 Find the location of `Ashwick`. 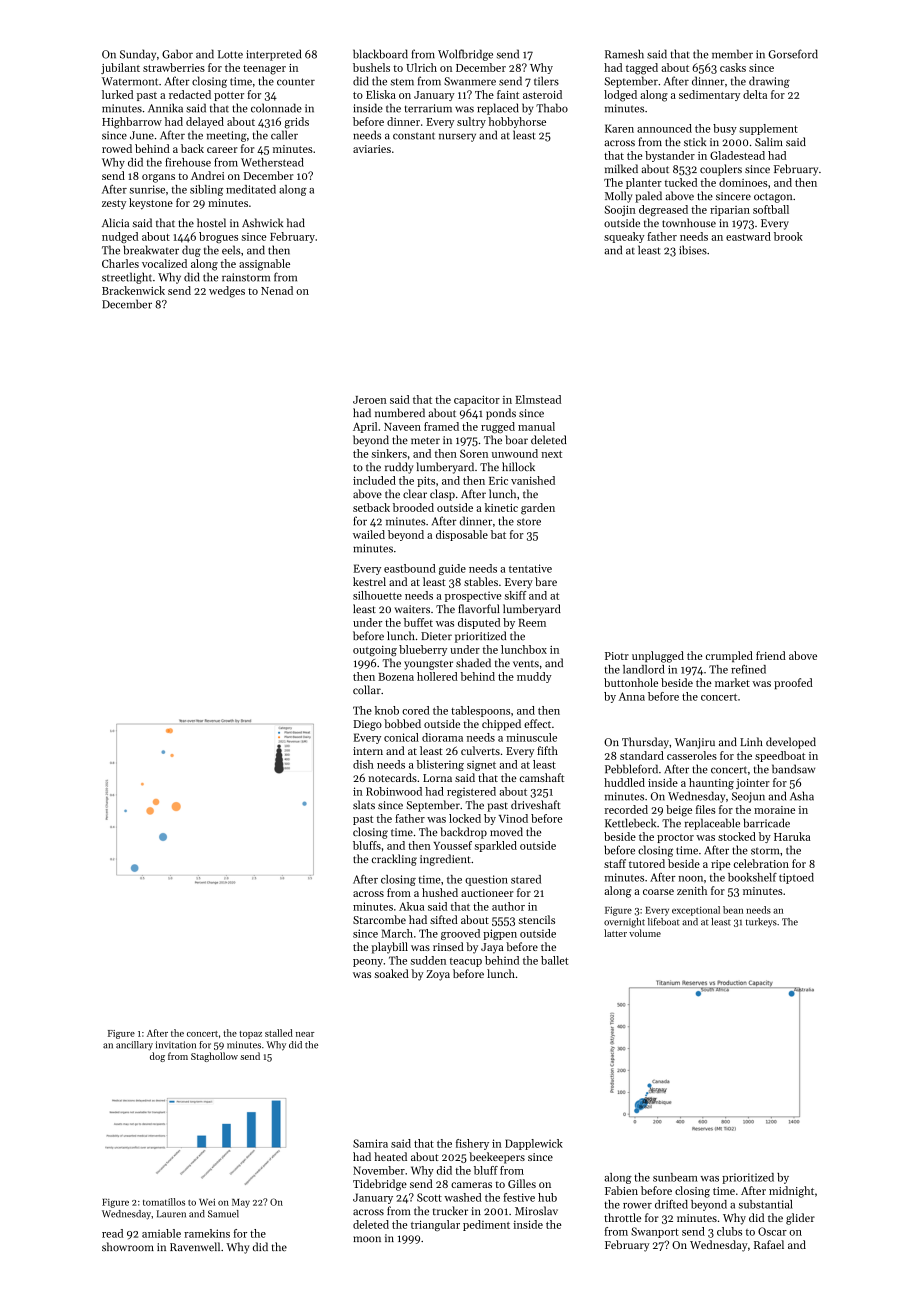

Ashwick is located at coordinates (262, 222).
